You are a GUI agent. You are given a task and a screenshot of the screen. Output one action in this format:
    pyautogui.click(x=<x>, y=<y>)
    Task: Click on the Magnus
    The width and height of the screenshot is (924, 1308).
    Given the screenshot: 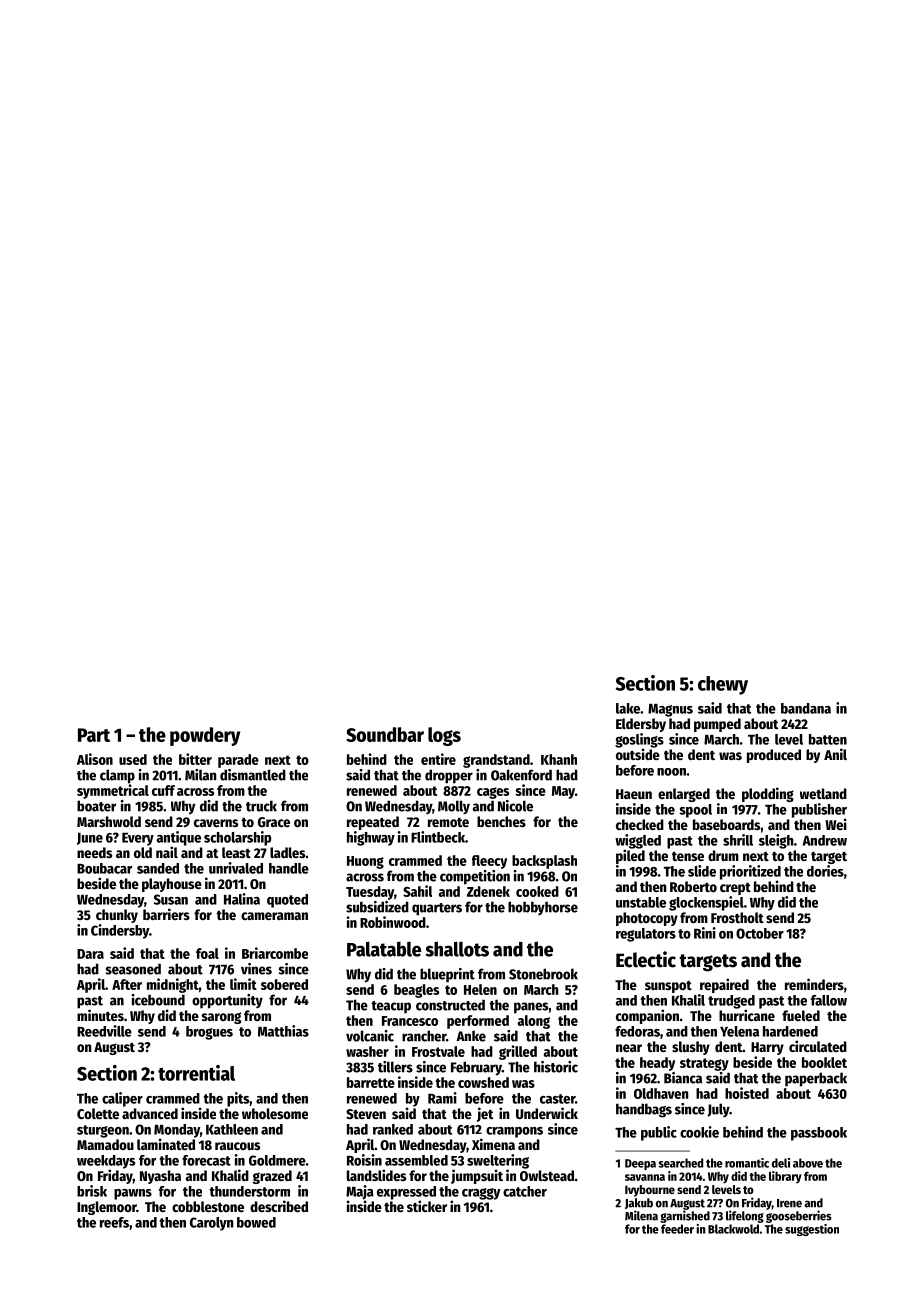 What is the action you would take?
    pyautogui.click(x=670, y=710)
